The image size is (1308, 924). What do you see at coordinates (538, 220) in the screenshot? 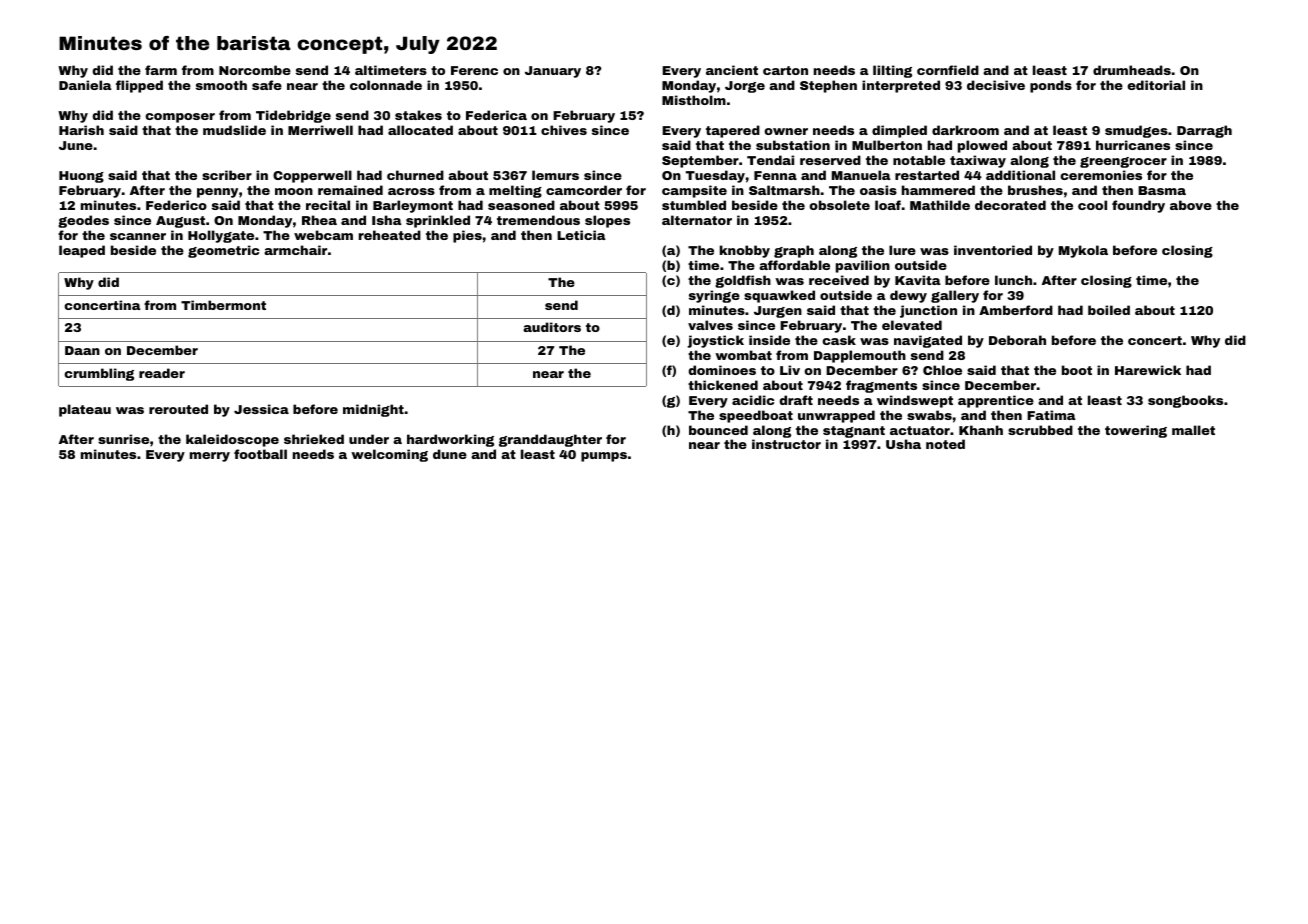
I see `tremendous` at bounding box center [538, 220].
